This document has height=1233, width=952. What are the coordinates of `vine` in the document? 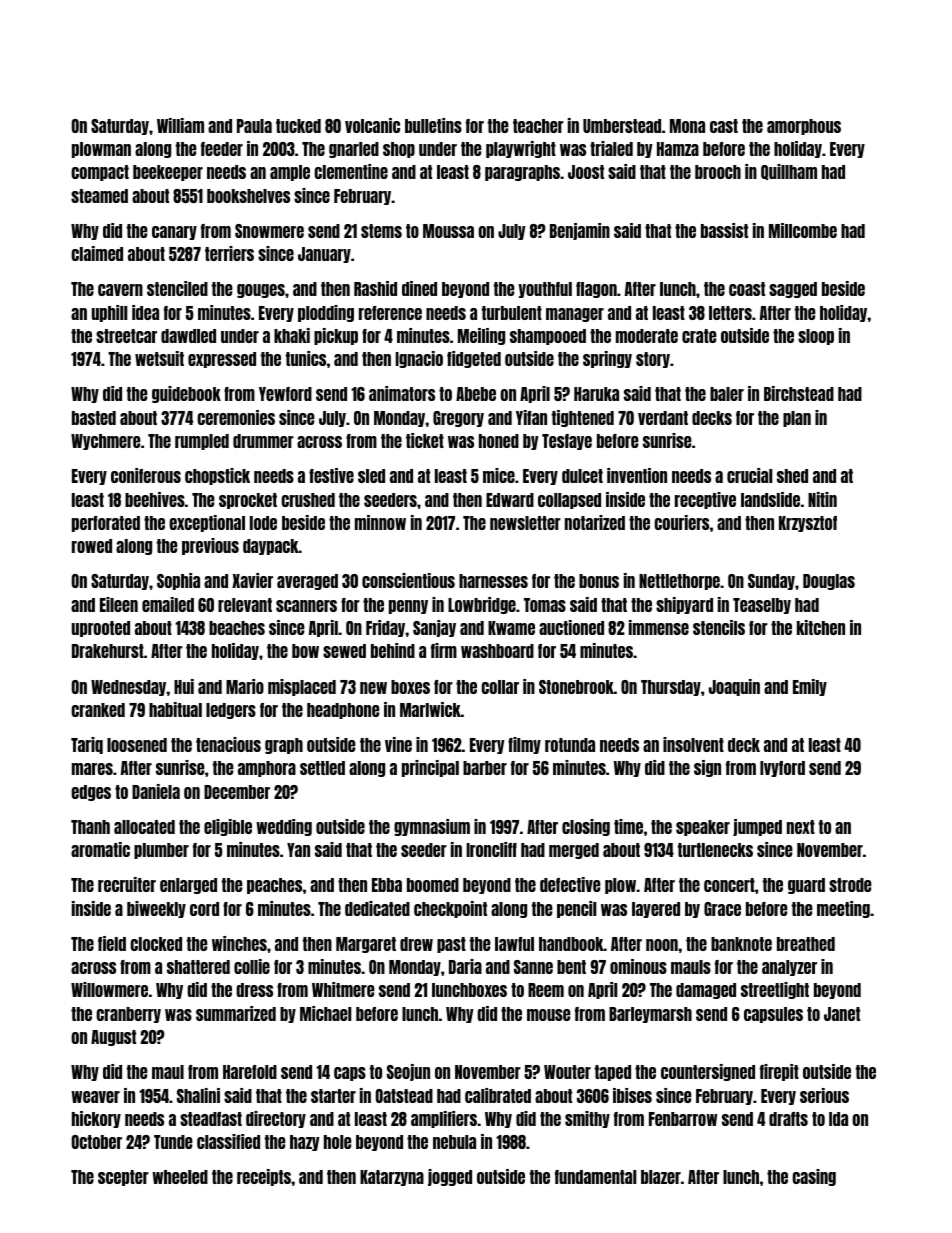 It's located at (398, 744).
